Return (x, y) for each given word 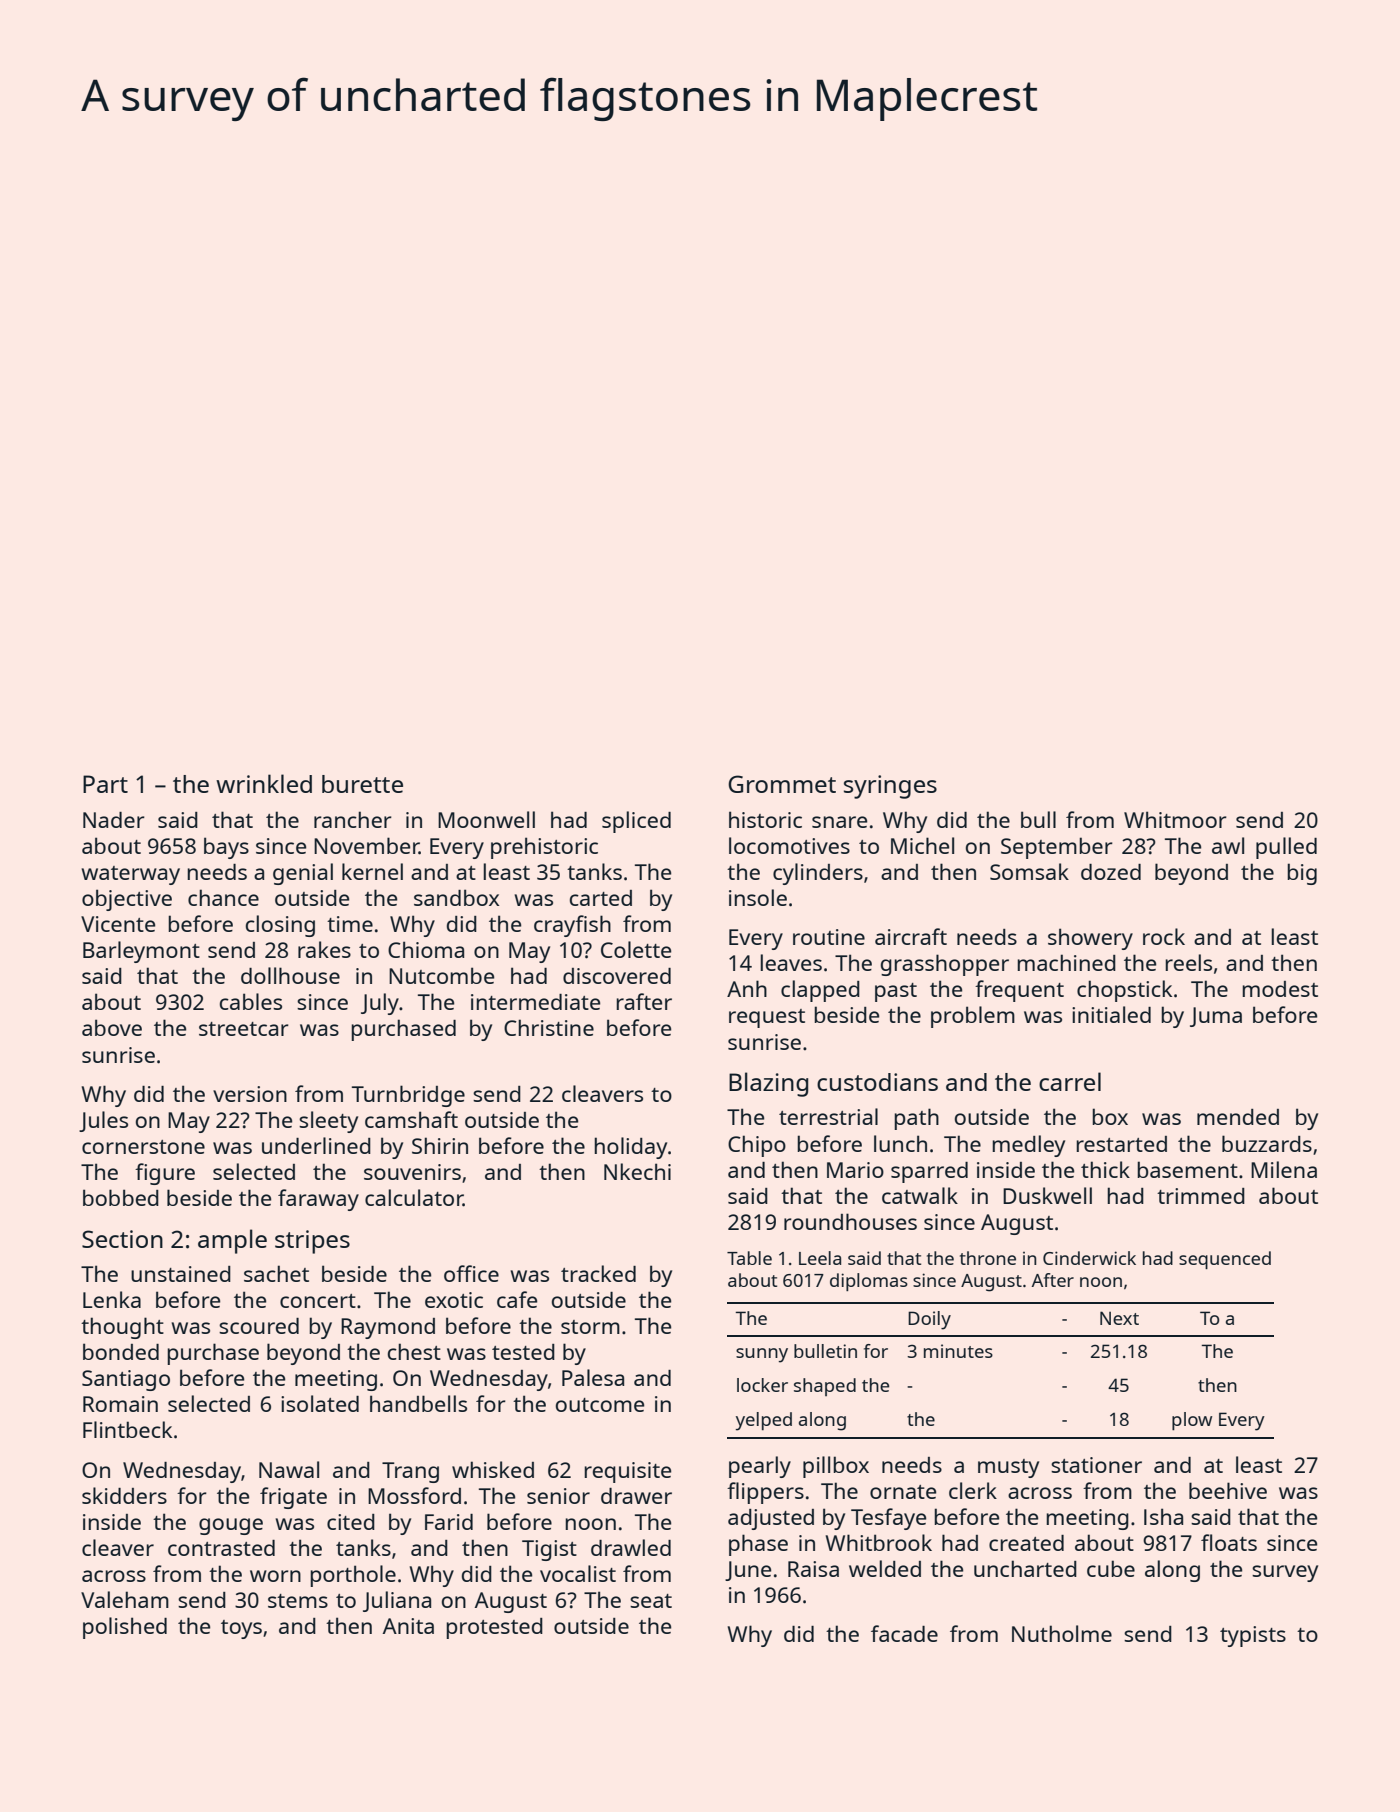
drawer (636, 1496)
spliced (636, 822)
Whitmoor (1175, 819)
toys (241, 1629)
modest (1280, 989)
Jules (103, 1121)
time (350, 924)
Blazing (768, 1084)
